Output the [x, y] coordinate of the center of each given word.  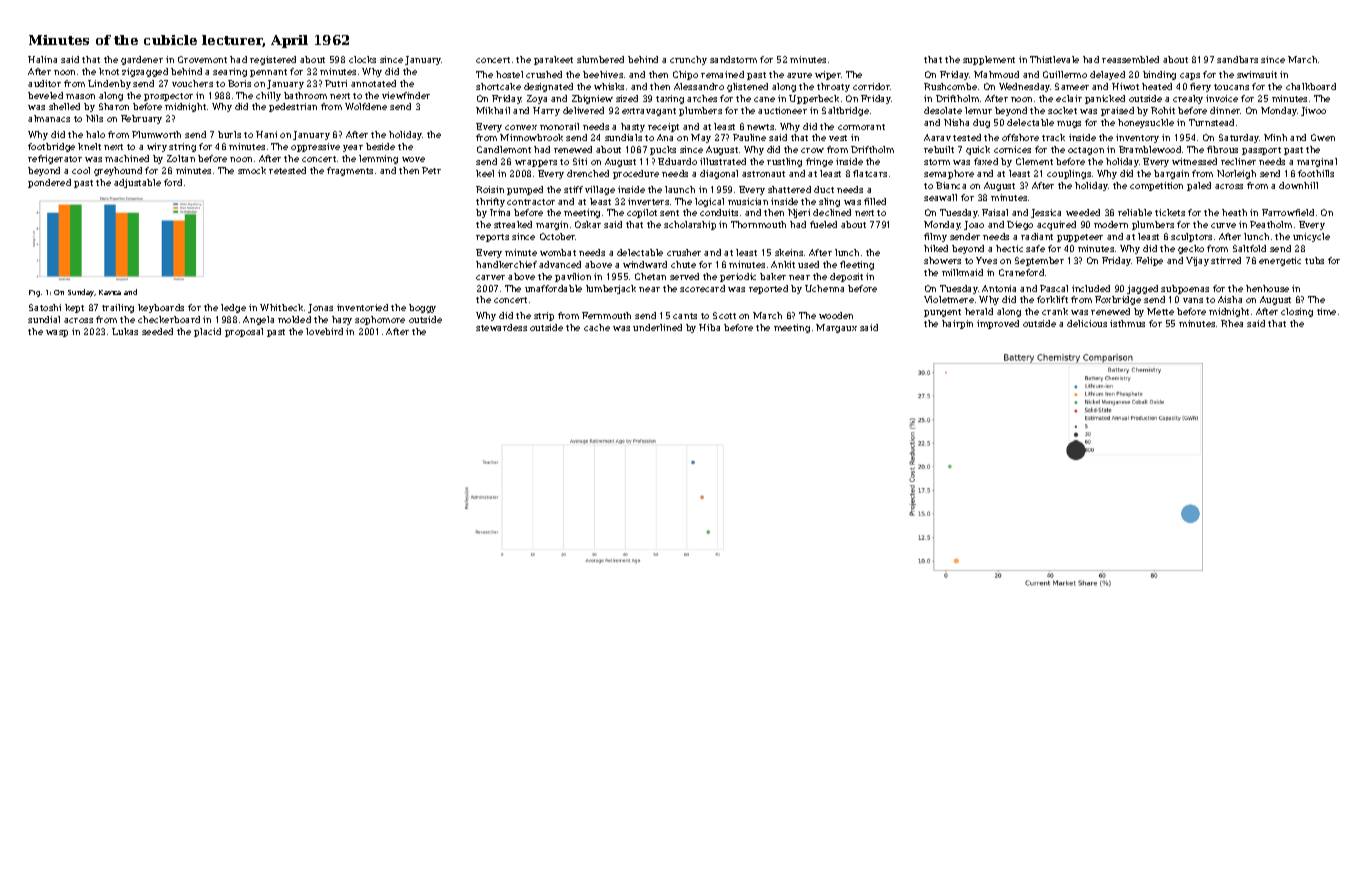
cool [81, 170]
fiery [1200, 87]
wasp [57, 333]
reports [492, 238]
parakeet [553, 60]
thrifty [490, 202]
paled [1199, 186]
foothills [1316, 173]
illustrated [723, 161]
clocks [362, 59]
